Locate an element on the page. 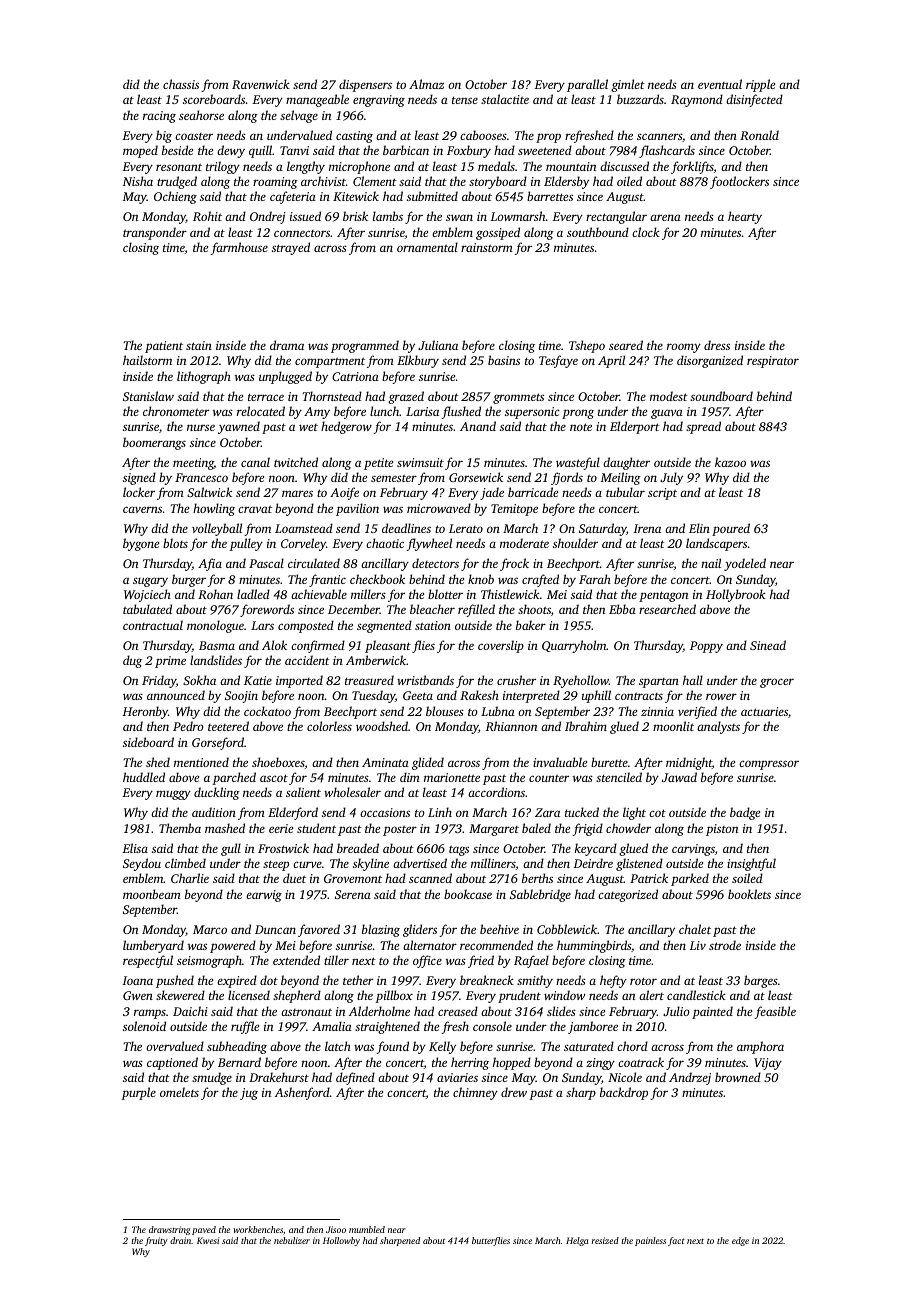 The width and height of the image is (924, 1308). badge is located at coordinates (745, 813).
